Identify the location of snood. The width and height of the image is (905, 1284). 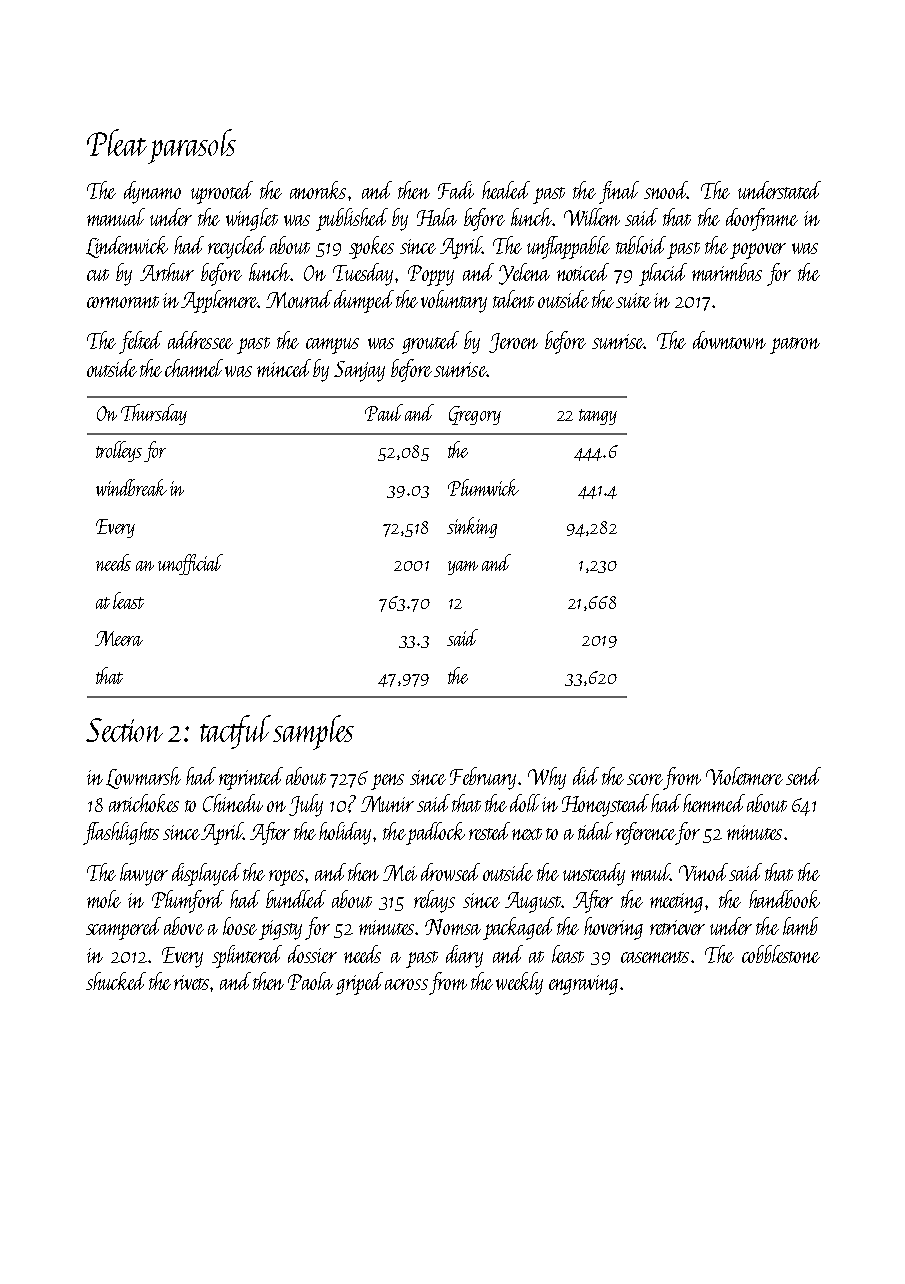
(666, 190).
